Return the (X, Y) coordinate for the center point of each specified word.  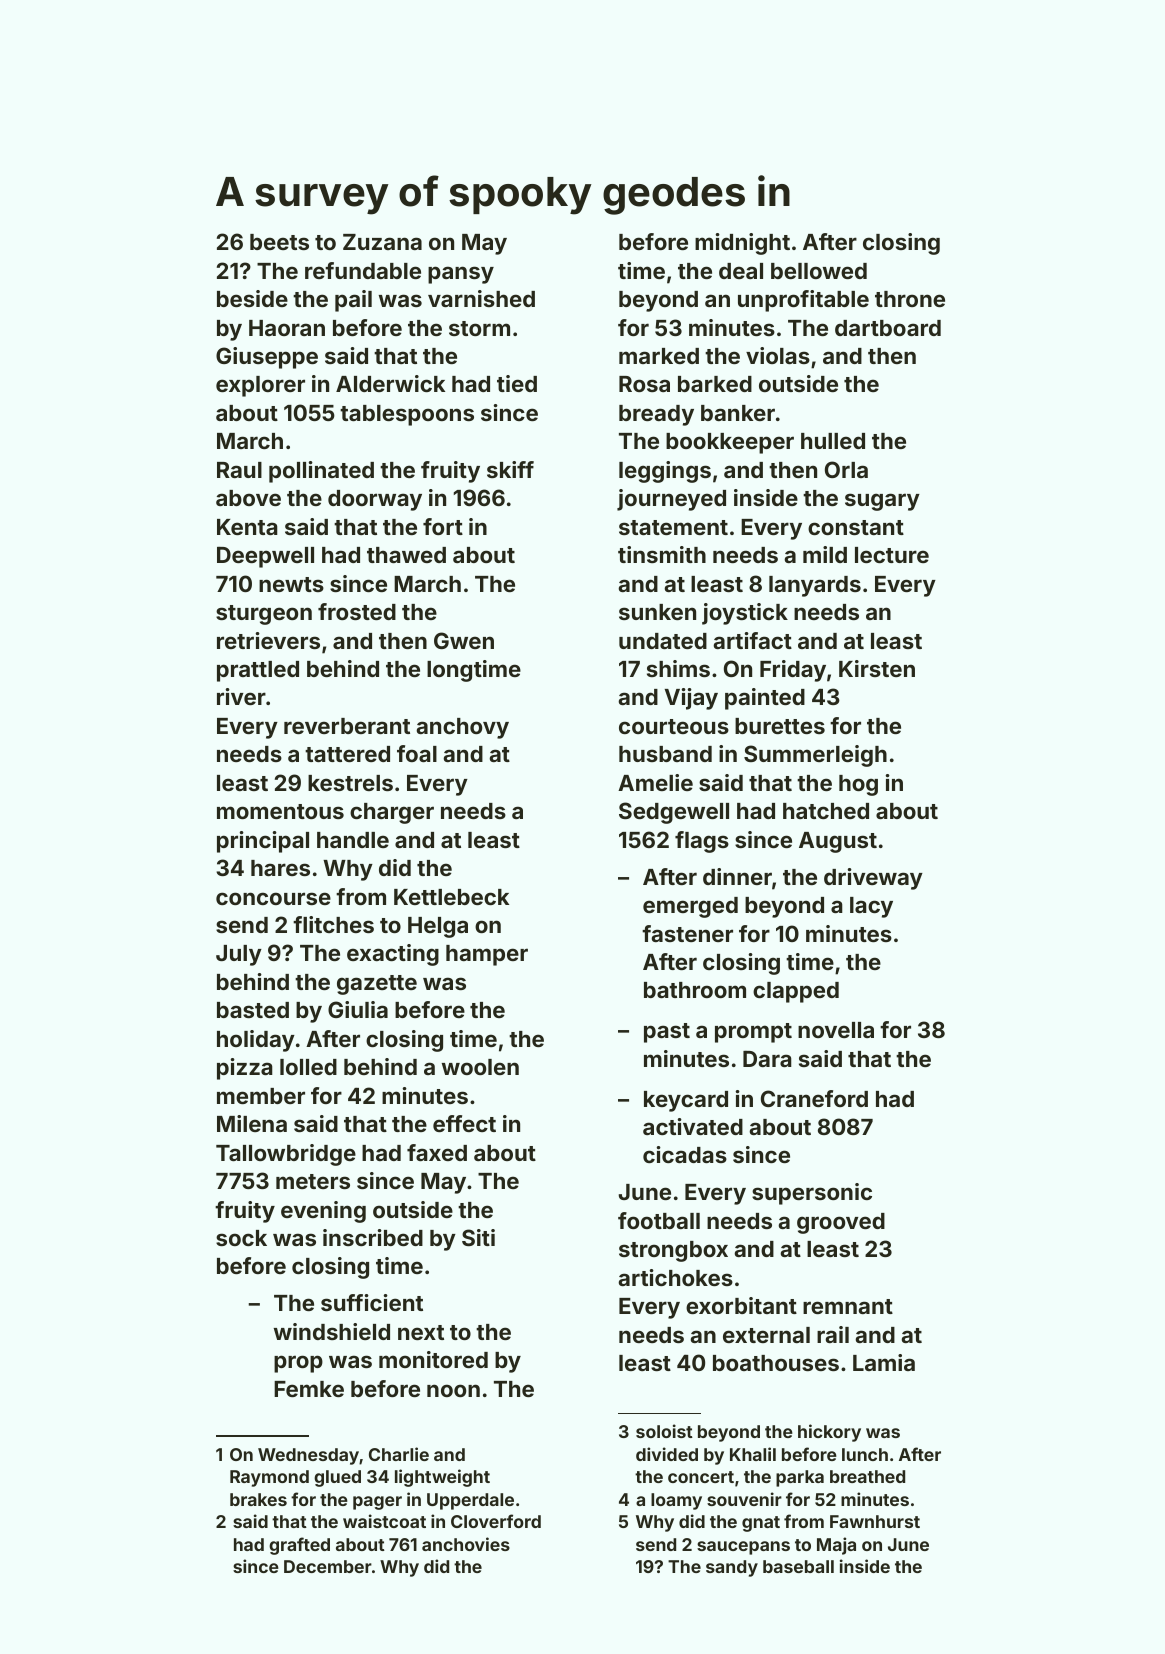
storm (479, 328)
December (328, 1566)
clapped (796, 992)
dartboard (888, 328)
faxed (437, 1152)
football (659, 1220)
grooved (841, 1223)
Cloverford (496, 1521)
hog (858, 785)
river (241, 696)
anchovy (462, 728)
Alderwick (390, 383)
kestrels (350, 783)
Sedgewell (674, 813)
